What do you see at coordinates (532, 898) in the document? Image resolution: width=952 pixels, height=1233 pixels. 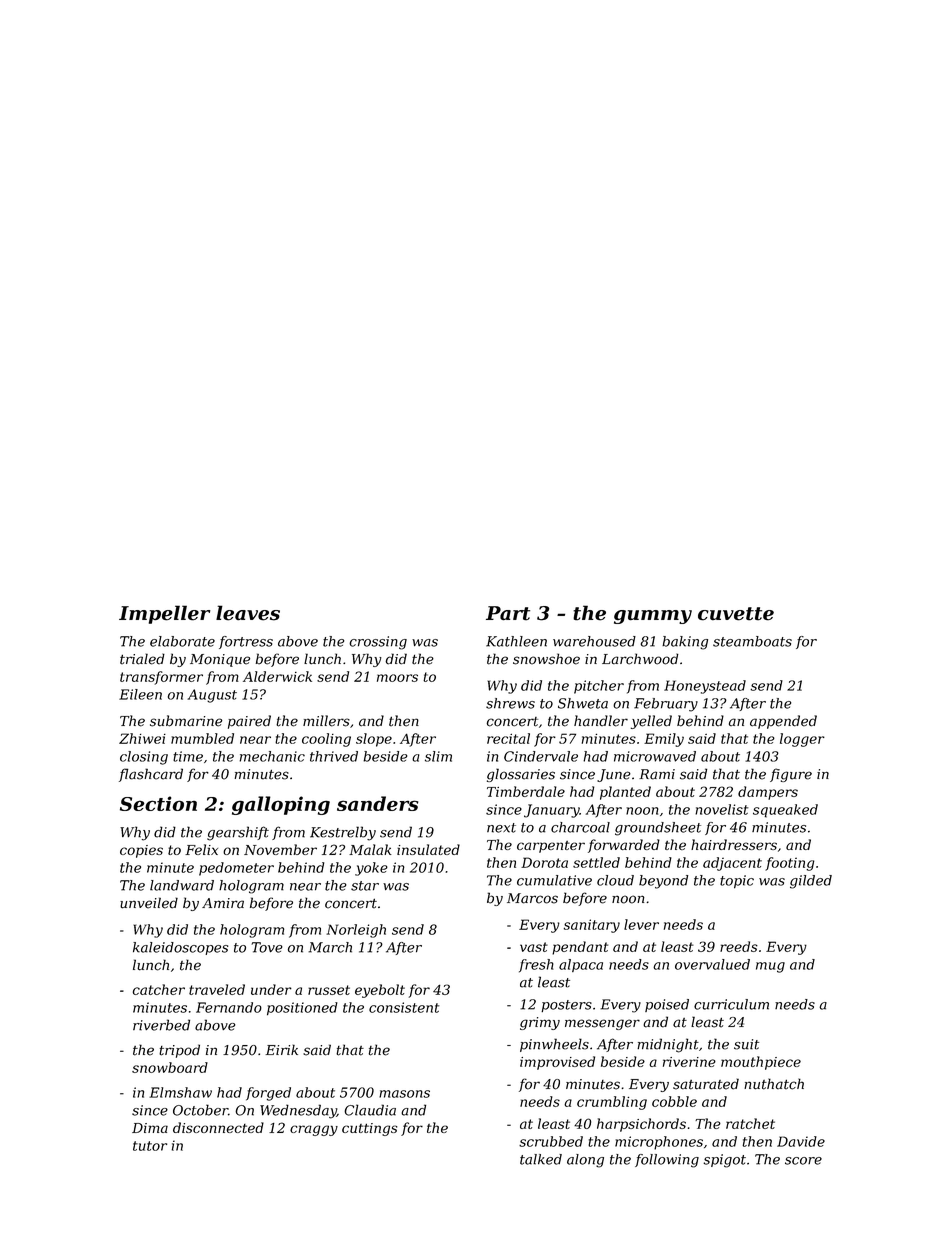 I see `Marcos` at bounding box center [532, 898].
